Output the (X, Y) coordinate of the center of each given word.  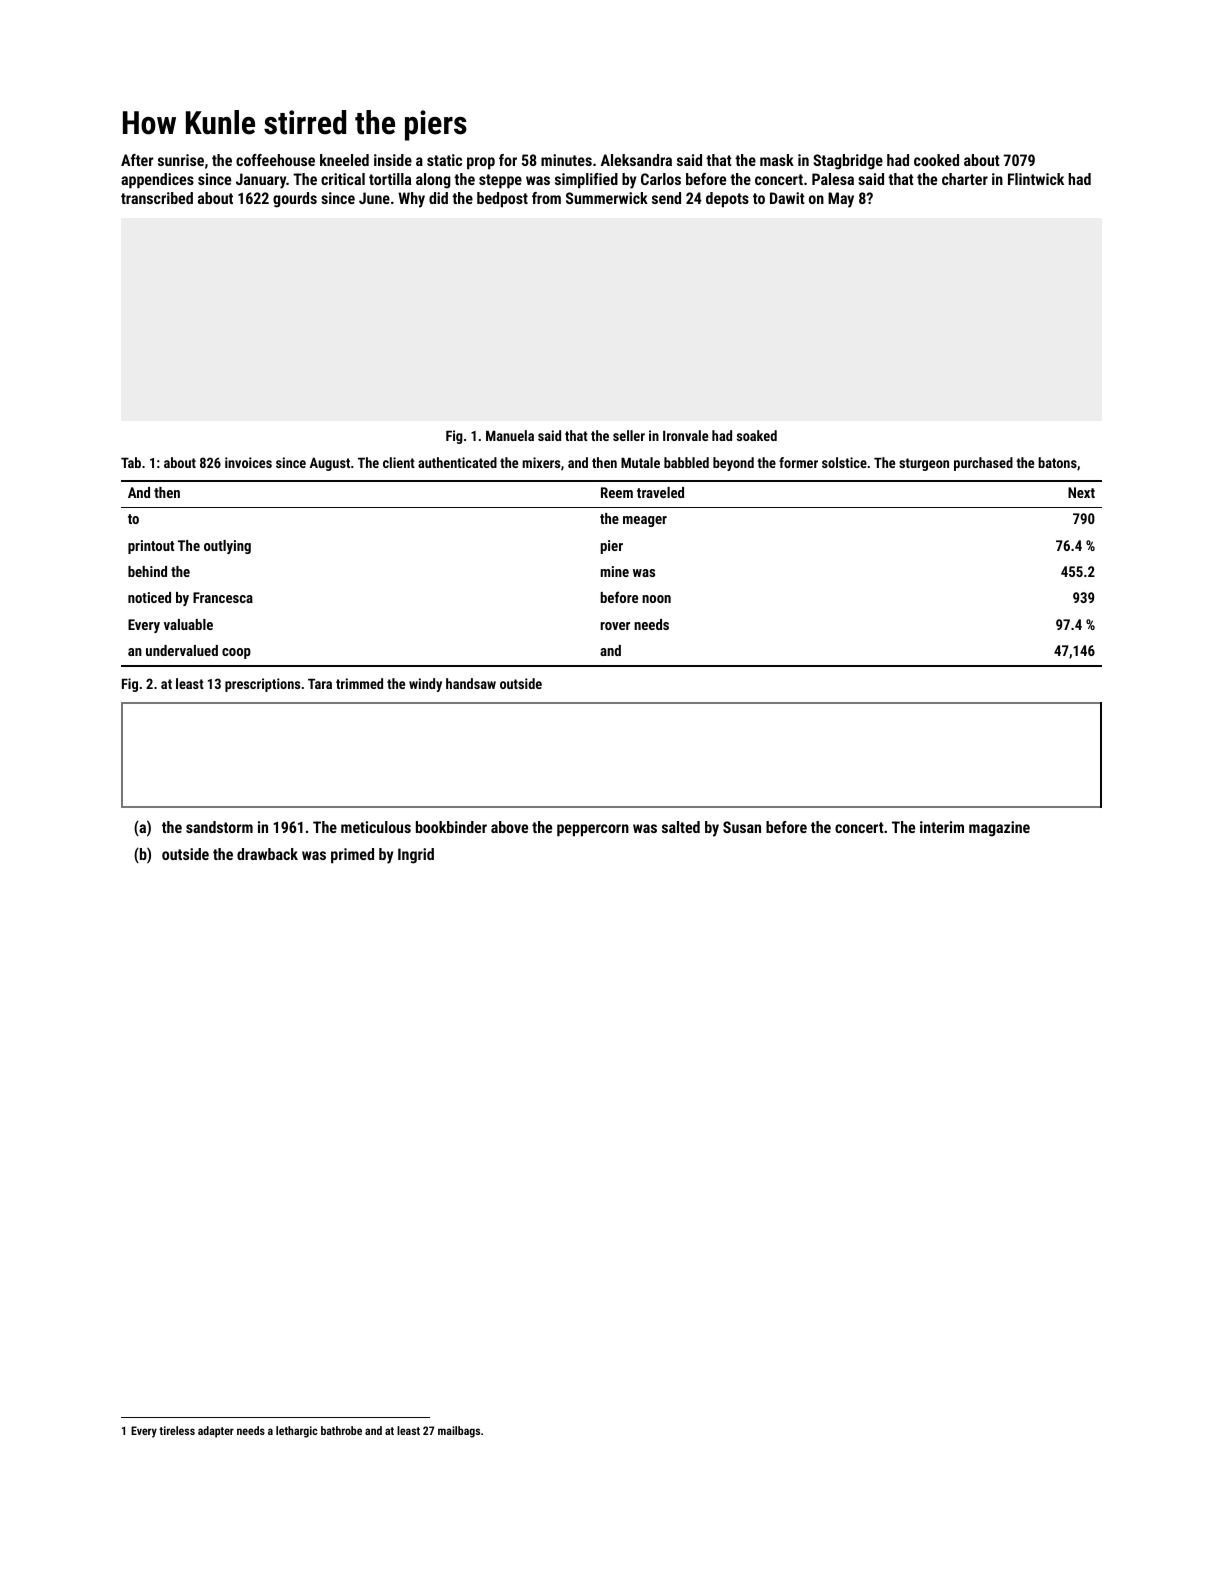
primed (352, 856)
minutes (566, 160)
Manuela (510, 435)
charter (965, 179)
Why (412, 200)
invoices (248, 462)
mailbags (459, 1432)
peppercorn (593, 830)
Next (1081, 492)
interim (942, 827)
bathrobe (341, 1430)
